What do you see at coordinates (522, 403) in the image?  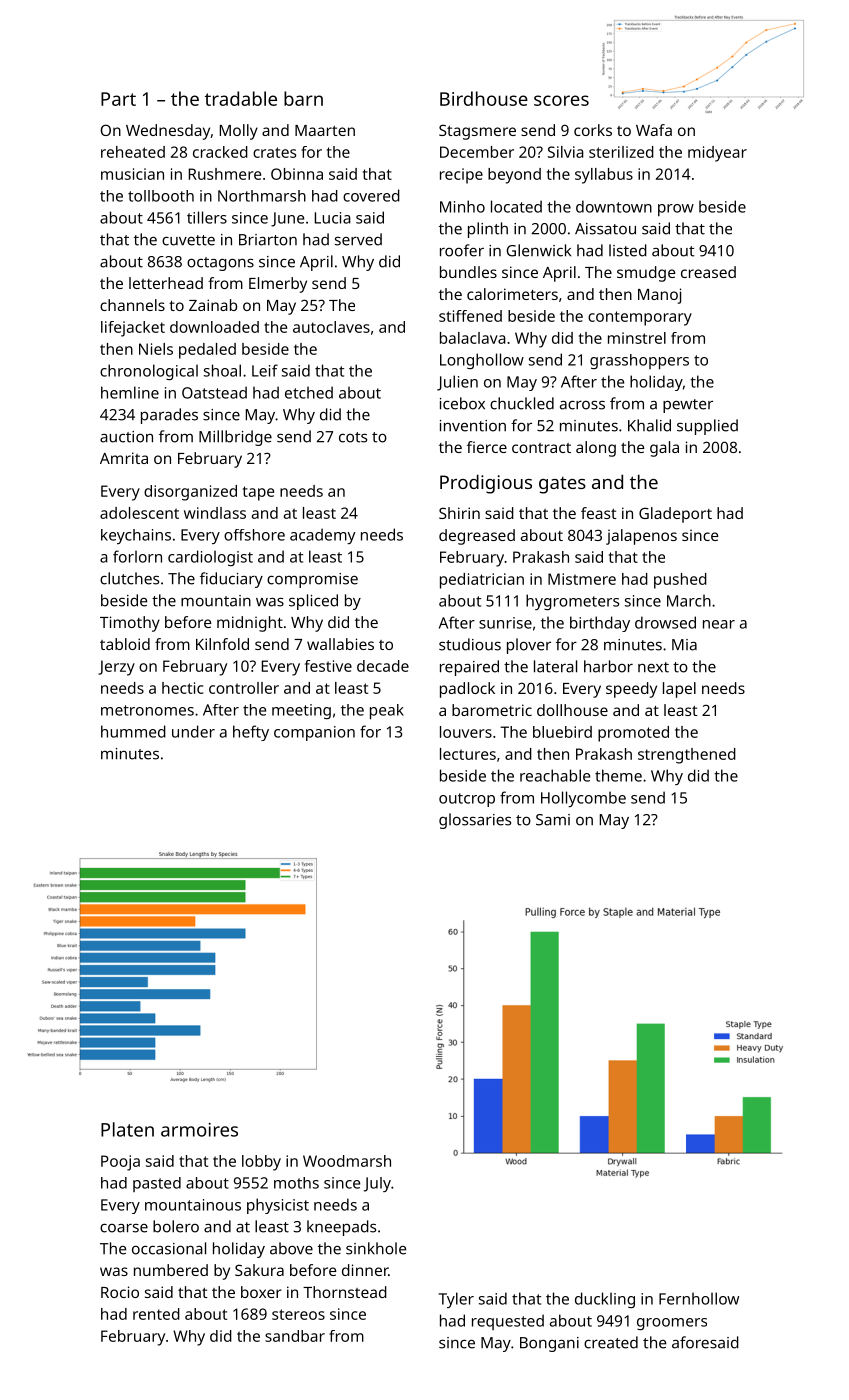 I see `chuckled` at bounding box center [522, 403].
